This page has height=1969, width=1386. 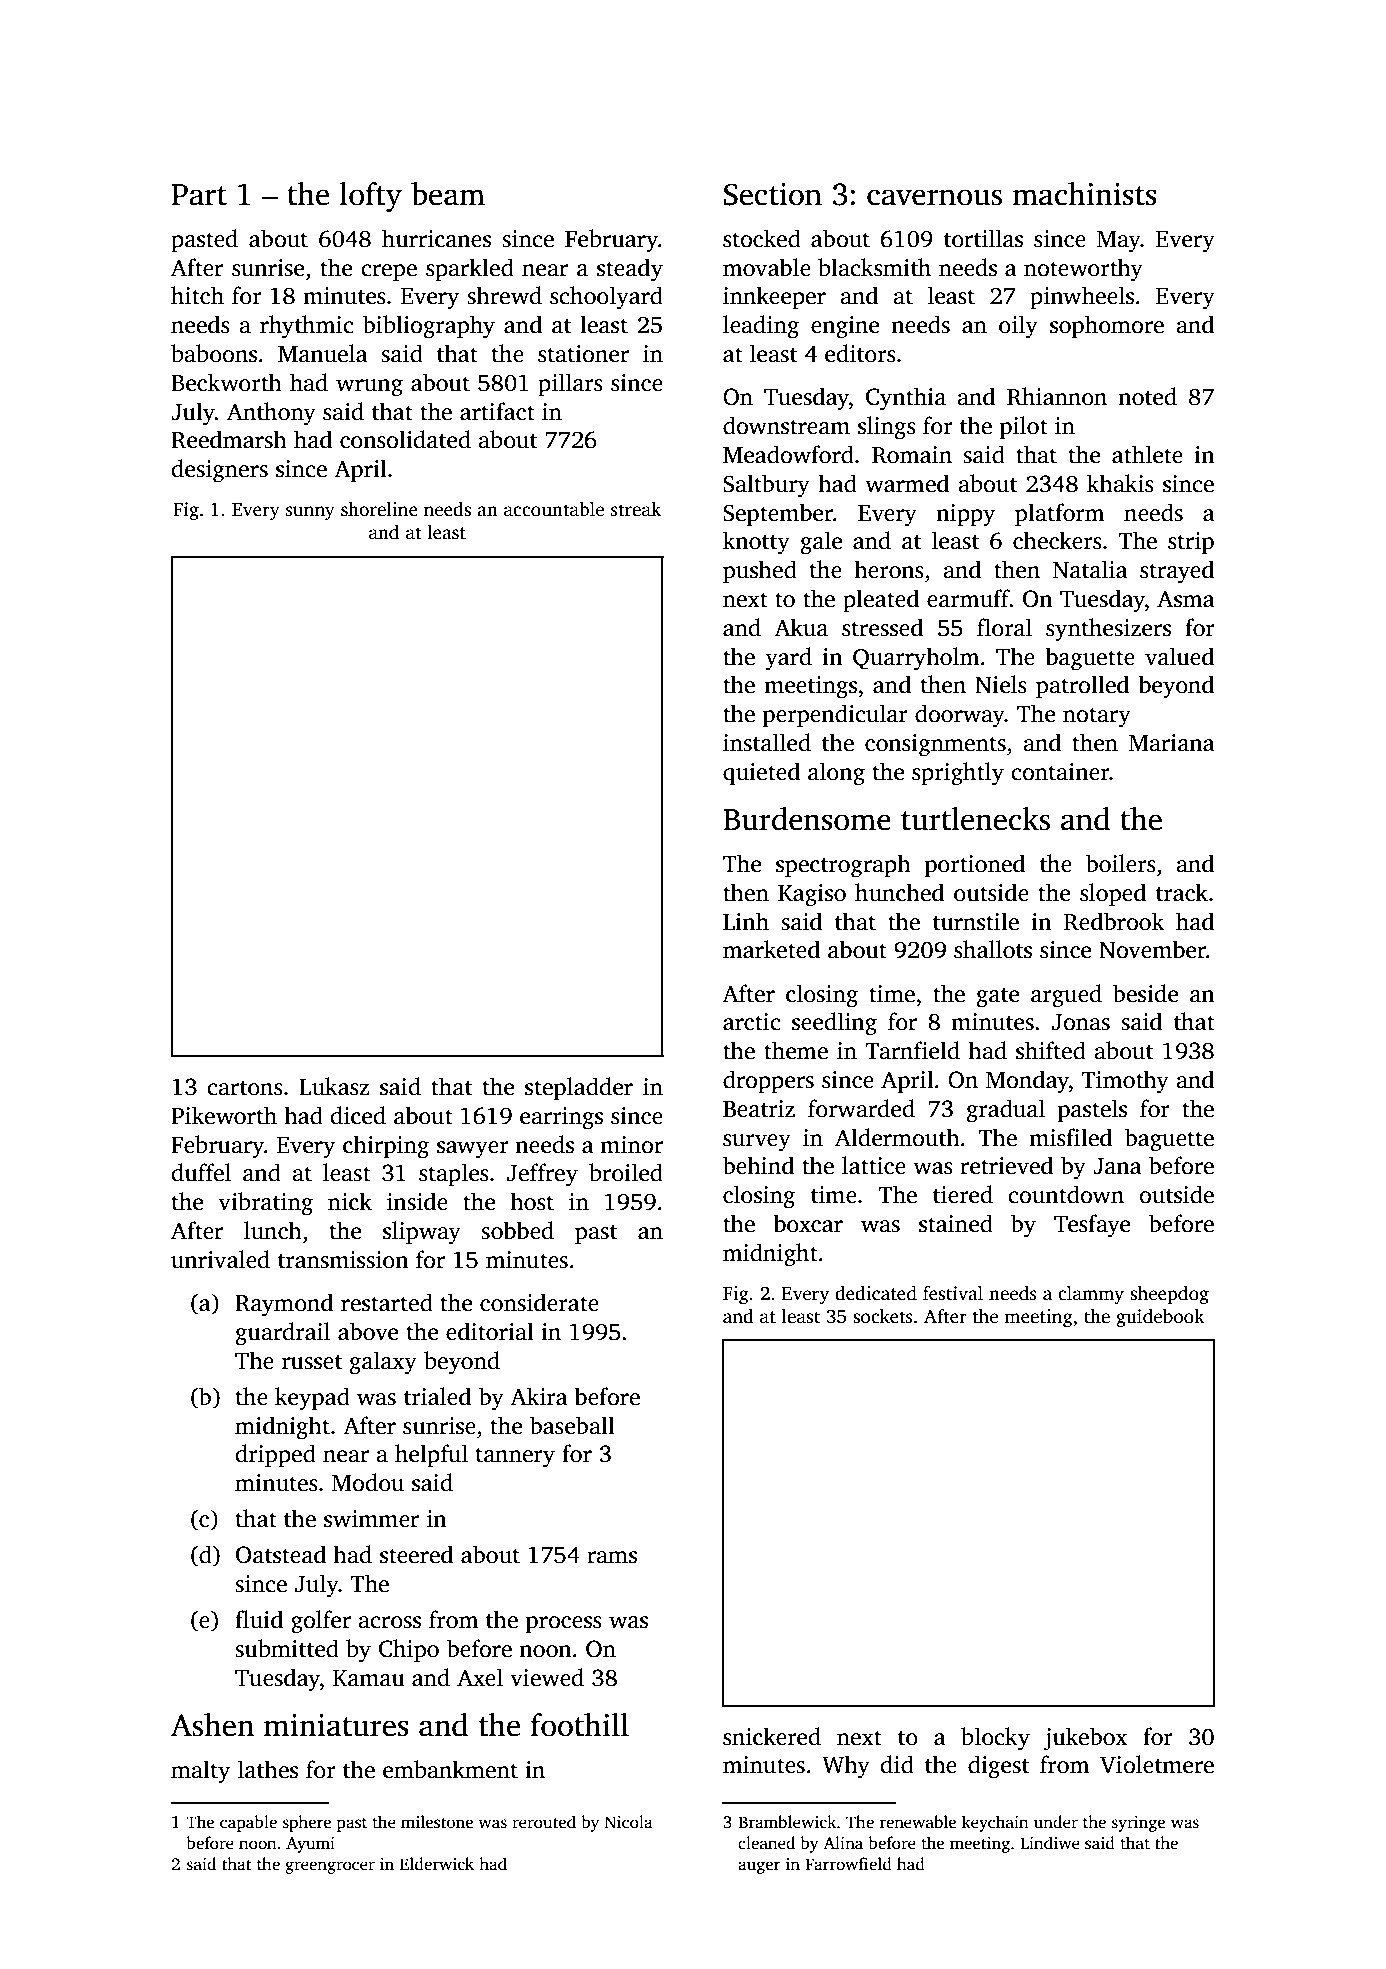 I want to click on athlete, so click(x=1147, y=454).
